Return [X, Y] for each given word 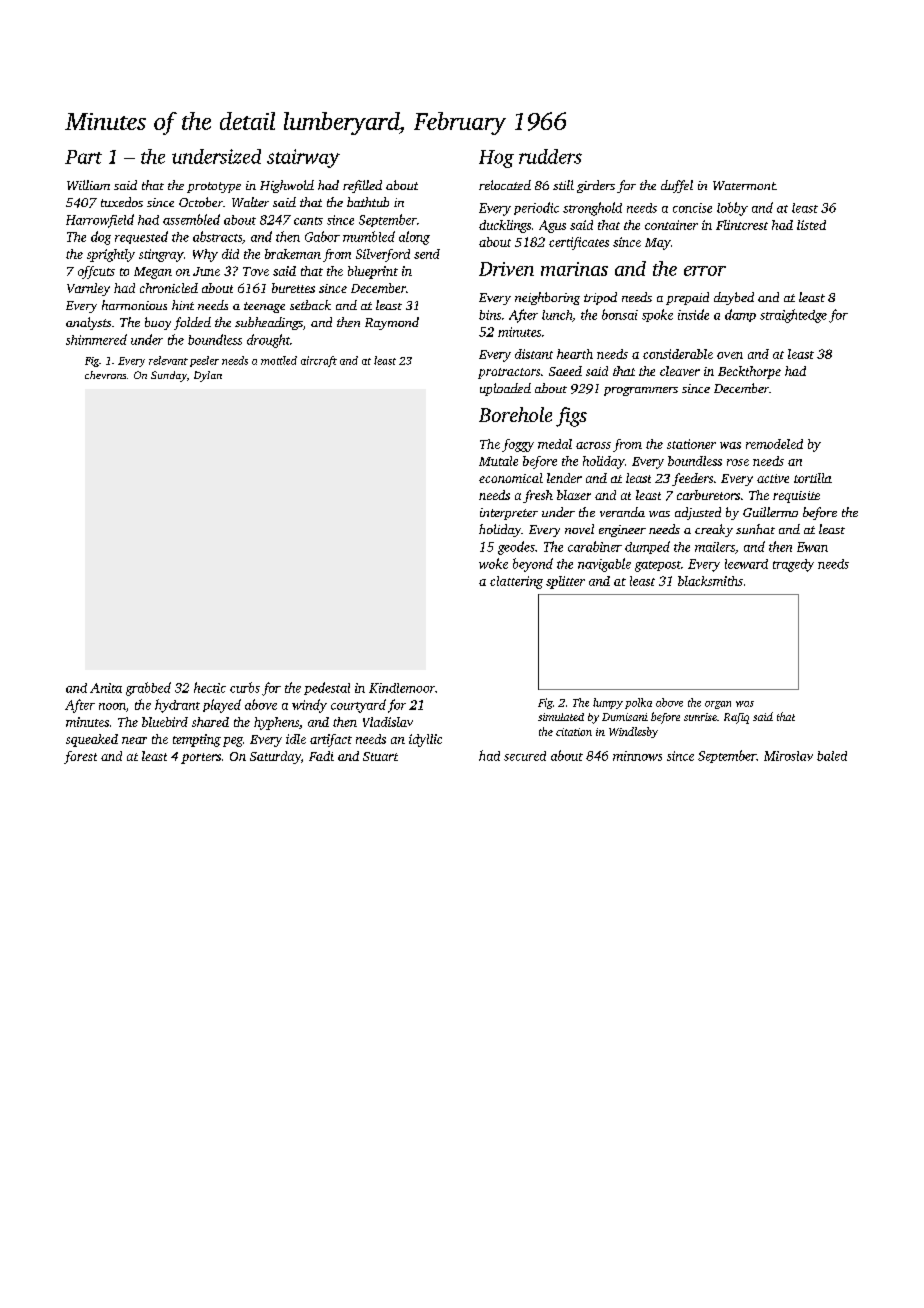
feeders [692, 479]
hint [183, 305]
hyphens [276, 723]
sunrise [700, 717]
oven [730, 355]
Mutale [498, 461]
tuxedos [122, 202]
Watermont [744, 185]
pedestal [327, 688]
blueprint [373, 272]
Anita [106, 688]
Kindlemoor [402, 688]
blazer [574, 495]
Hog [496, 159]
